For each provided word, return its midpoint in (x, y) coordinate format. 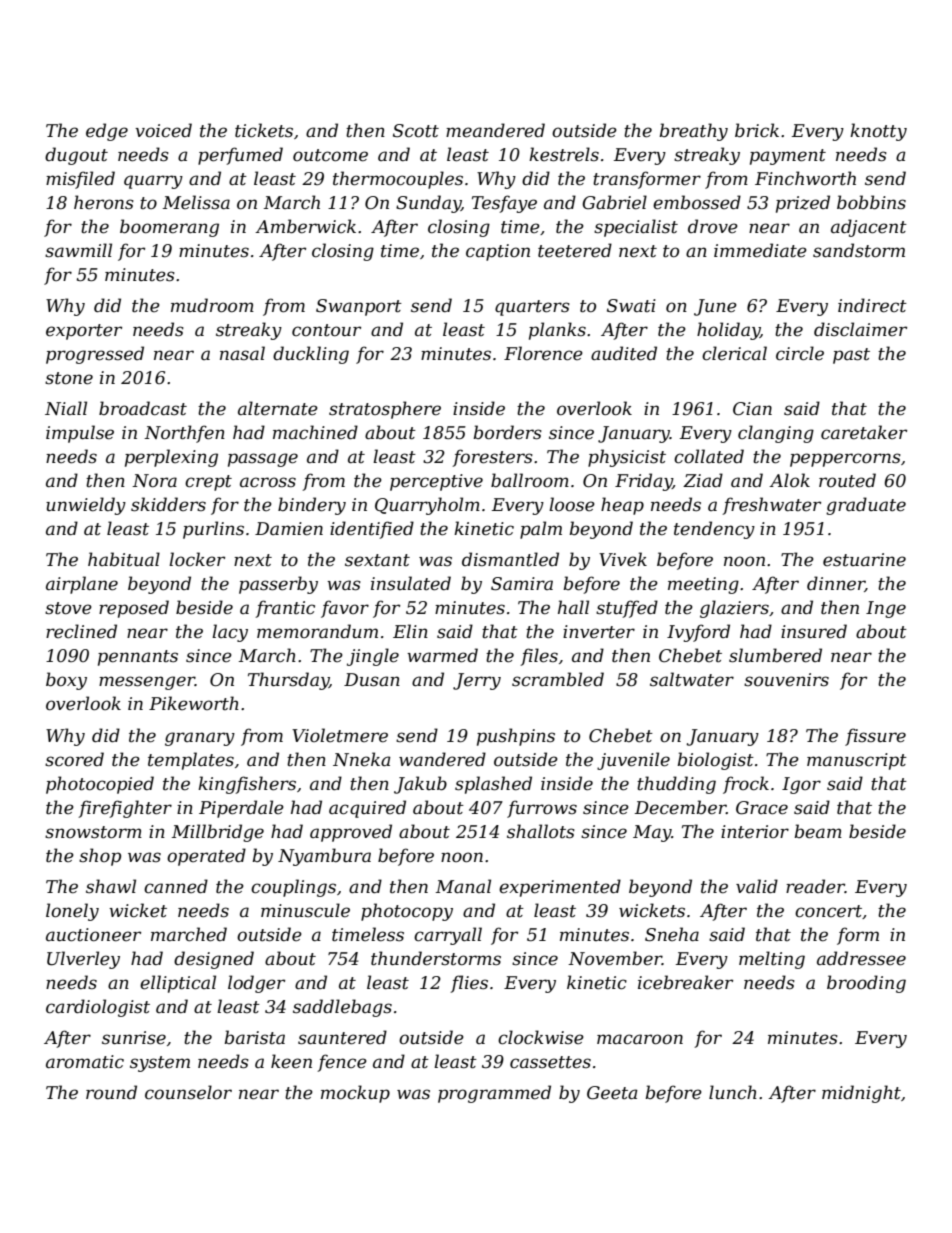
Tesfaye (504, 204)
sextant (377, 560)
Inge (886, 609)
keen (291, 1061)
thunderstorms (436, 958)
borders (507, 432)
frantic (285, 609)
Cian (752, 409)
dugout (76, 156)
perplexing (171, 458)
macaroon (640, 1039)
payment (788, 157)
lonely (72, 912)
